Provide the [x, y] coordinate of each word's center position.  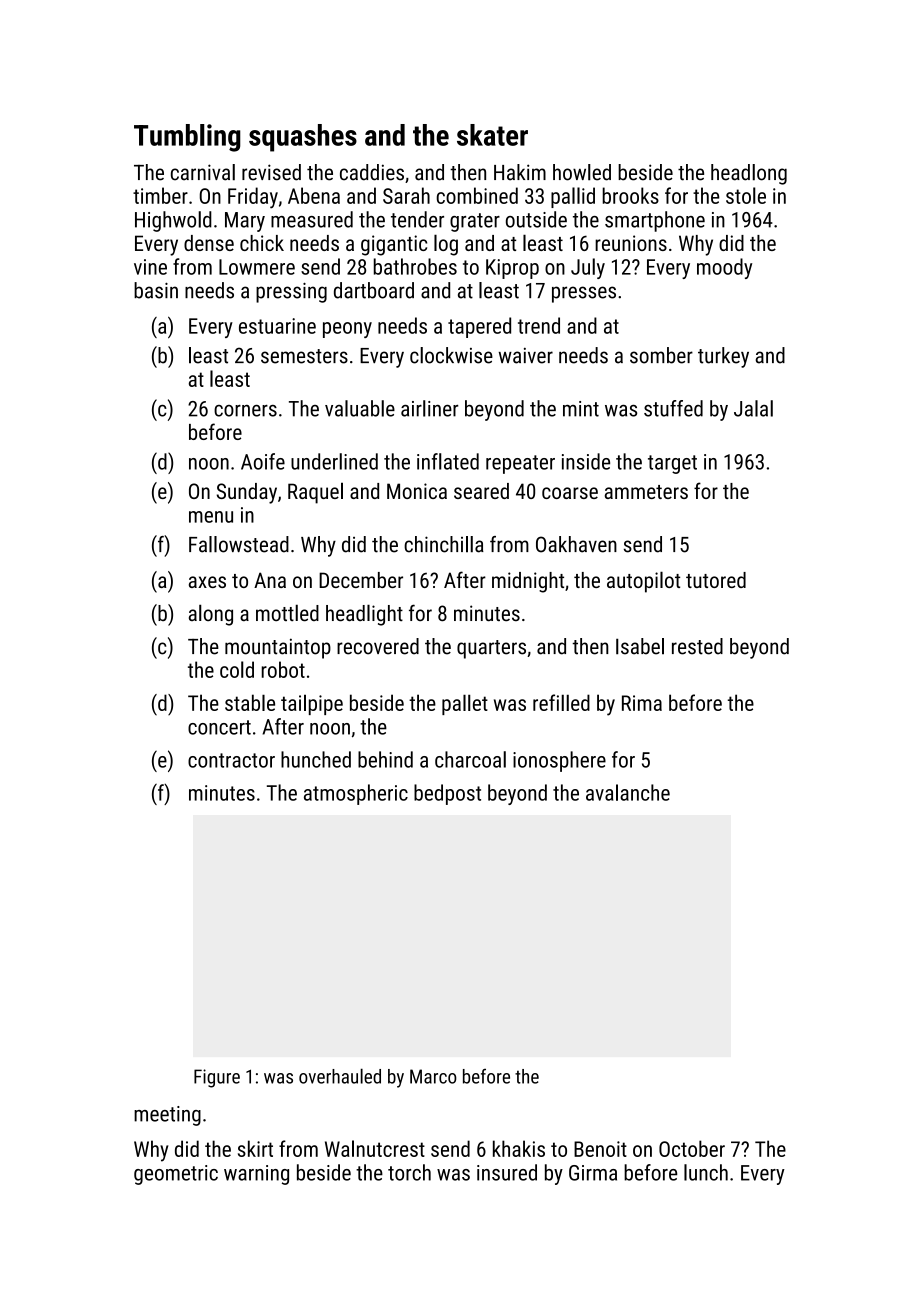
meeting [167, 1116]
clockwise [451, 355]
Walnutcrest [375, 1148]
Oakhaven [576, 544]
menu [211, 517]
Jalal [753, 408]
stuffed [673, 408]
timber [160, 195]
